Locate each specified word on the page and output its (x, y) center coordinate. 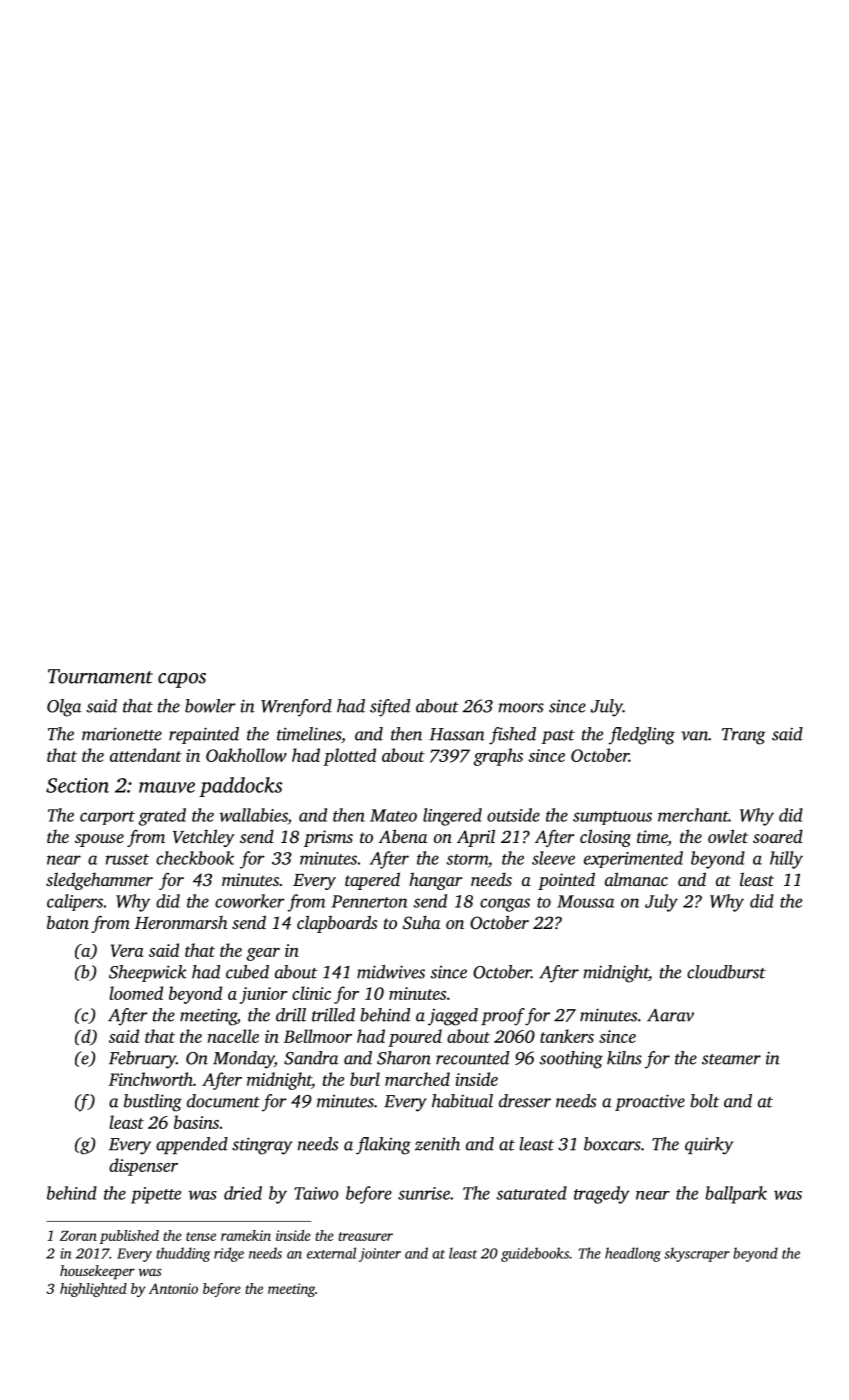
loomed (136, 993)
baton (68, 922)
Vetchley (203, 838)
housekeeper (97, 1272)
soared (778, 836)
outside (513, 815)
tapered (372, 881)
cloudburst (726, 972)
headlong (633, 1254)
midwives (391, 972)
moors (521, 708)
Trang (744, 736)
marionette (122, 734)
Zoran (78, 1236)
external (331, 1253)
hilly (786, 860)
